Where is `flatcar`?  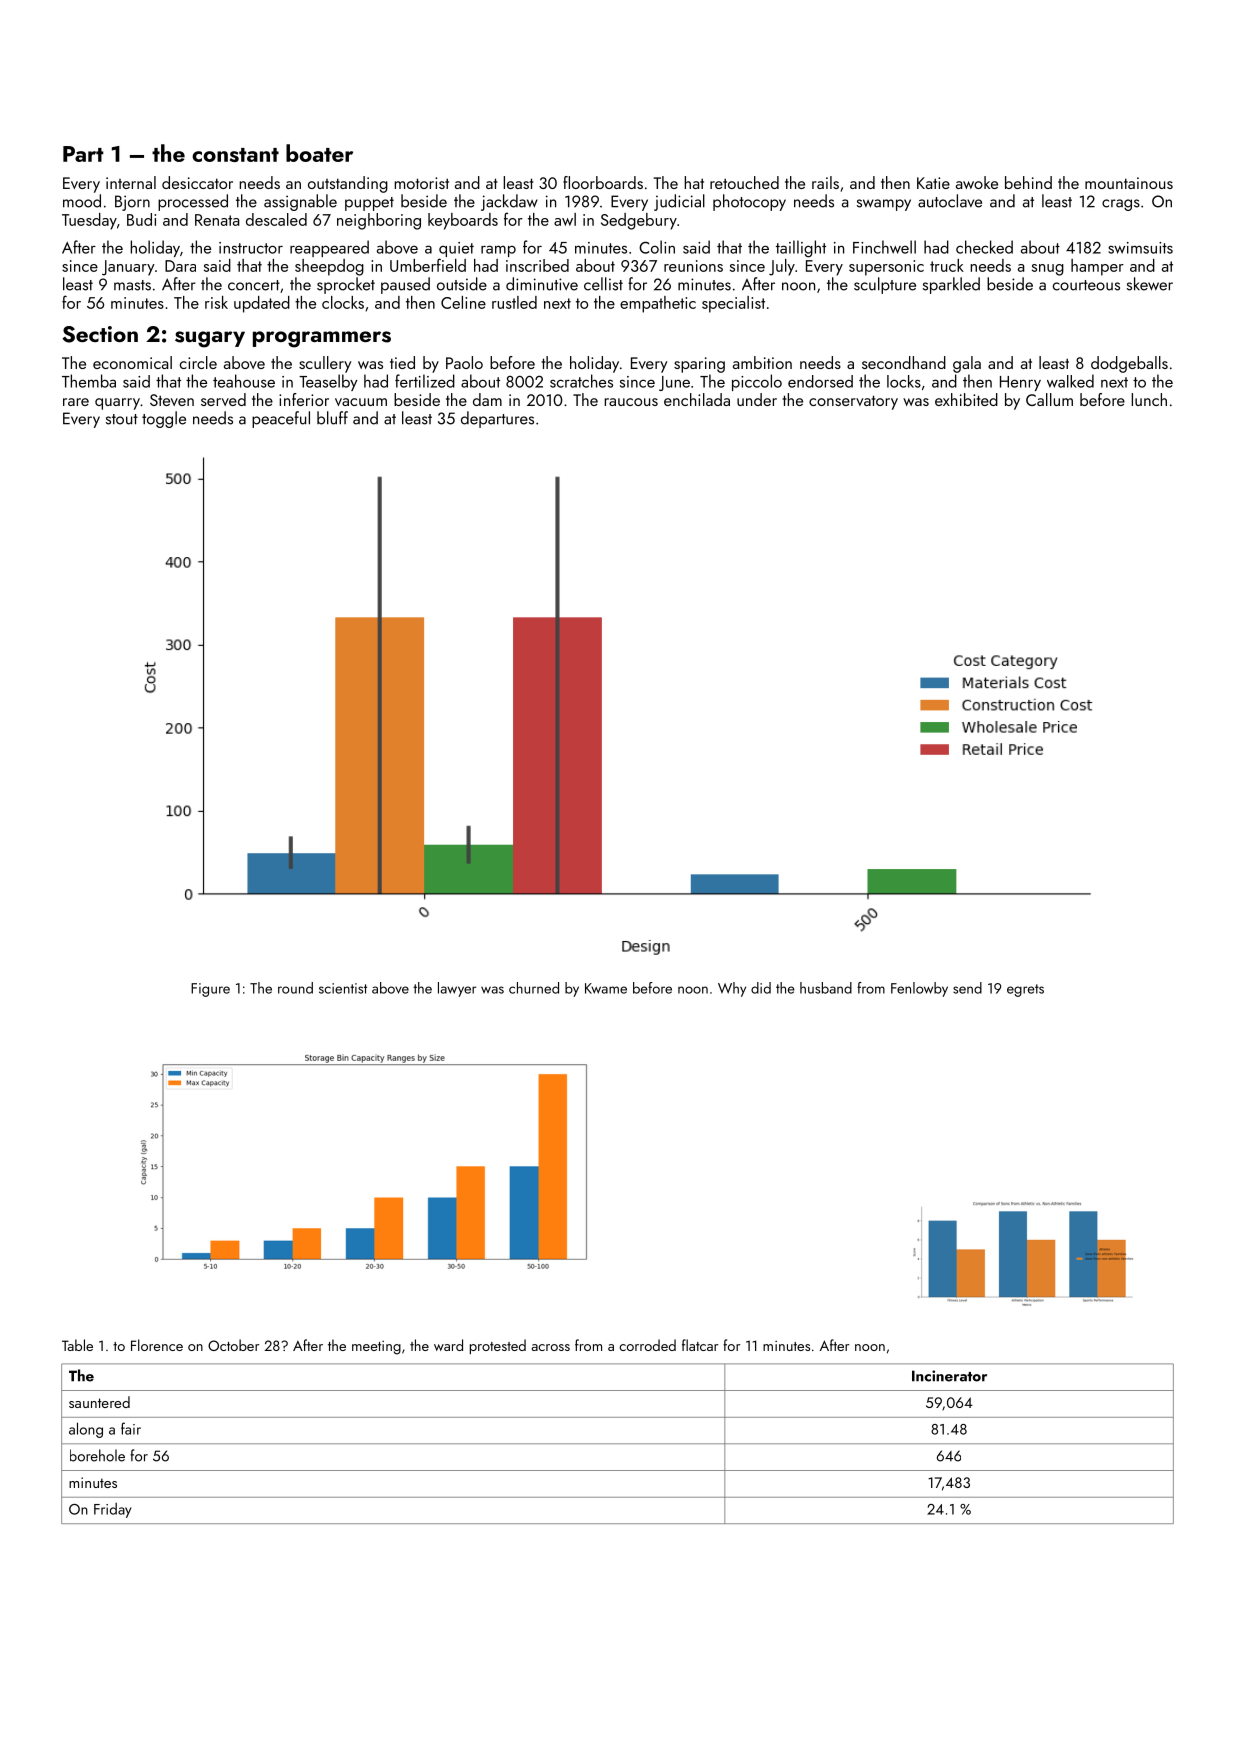 flatcar is located at coordinates (700, 1345).
